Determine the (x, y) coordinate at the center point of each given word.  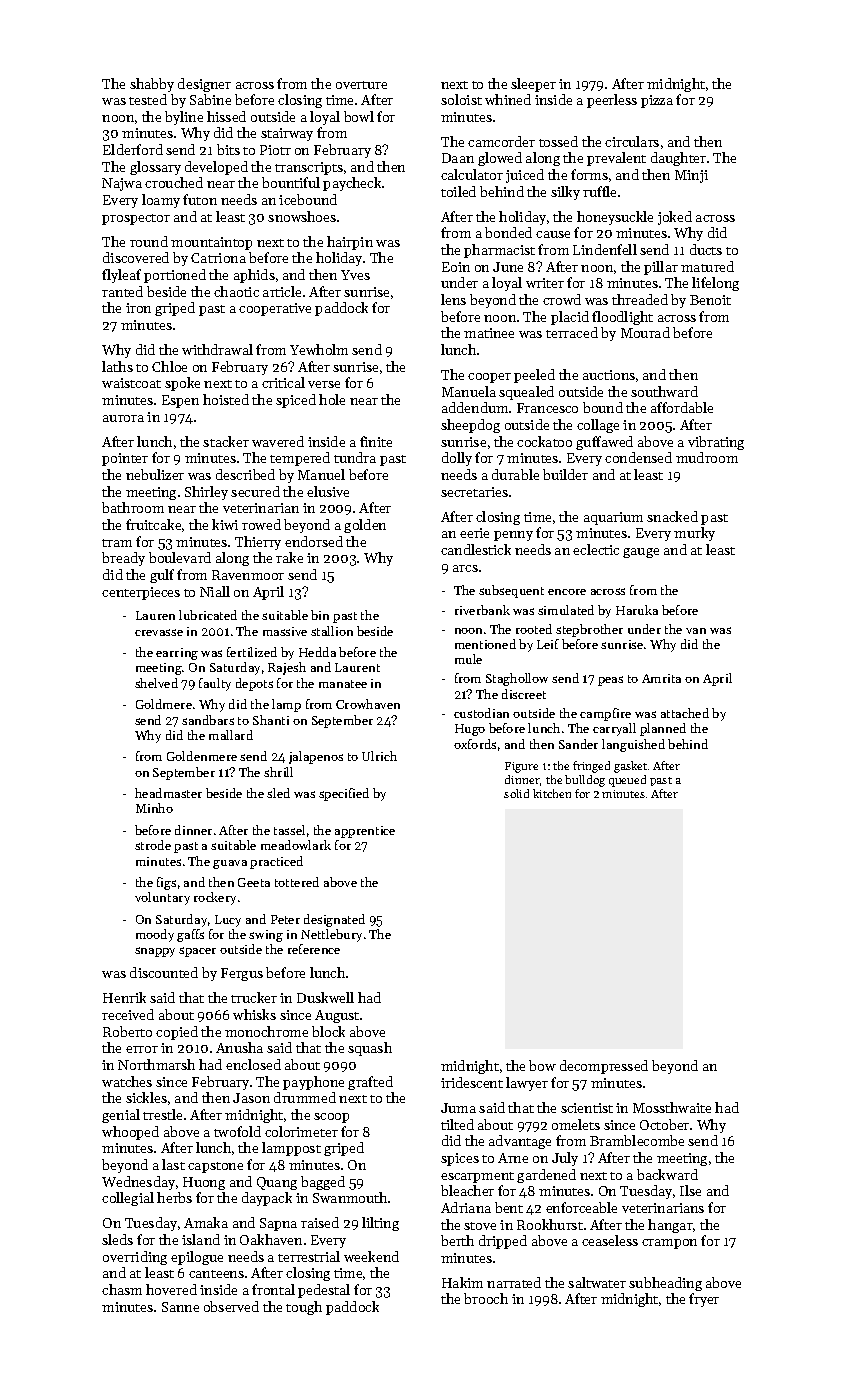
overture (361, 85)
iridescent (472, 1082)
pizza (657, 101)
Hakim (462, 1282)
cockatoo (544, 441)
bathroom (133, 507)
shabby (152, 85)
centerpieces (141, 593)
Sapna (278, 1224)
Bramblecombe (637, 1140)
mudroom (707, 457)
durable (515, 474)
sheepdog (470, 426)
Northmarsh (156, 1064)
